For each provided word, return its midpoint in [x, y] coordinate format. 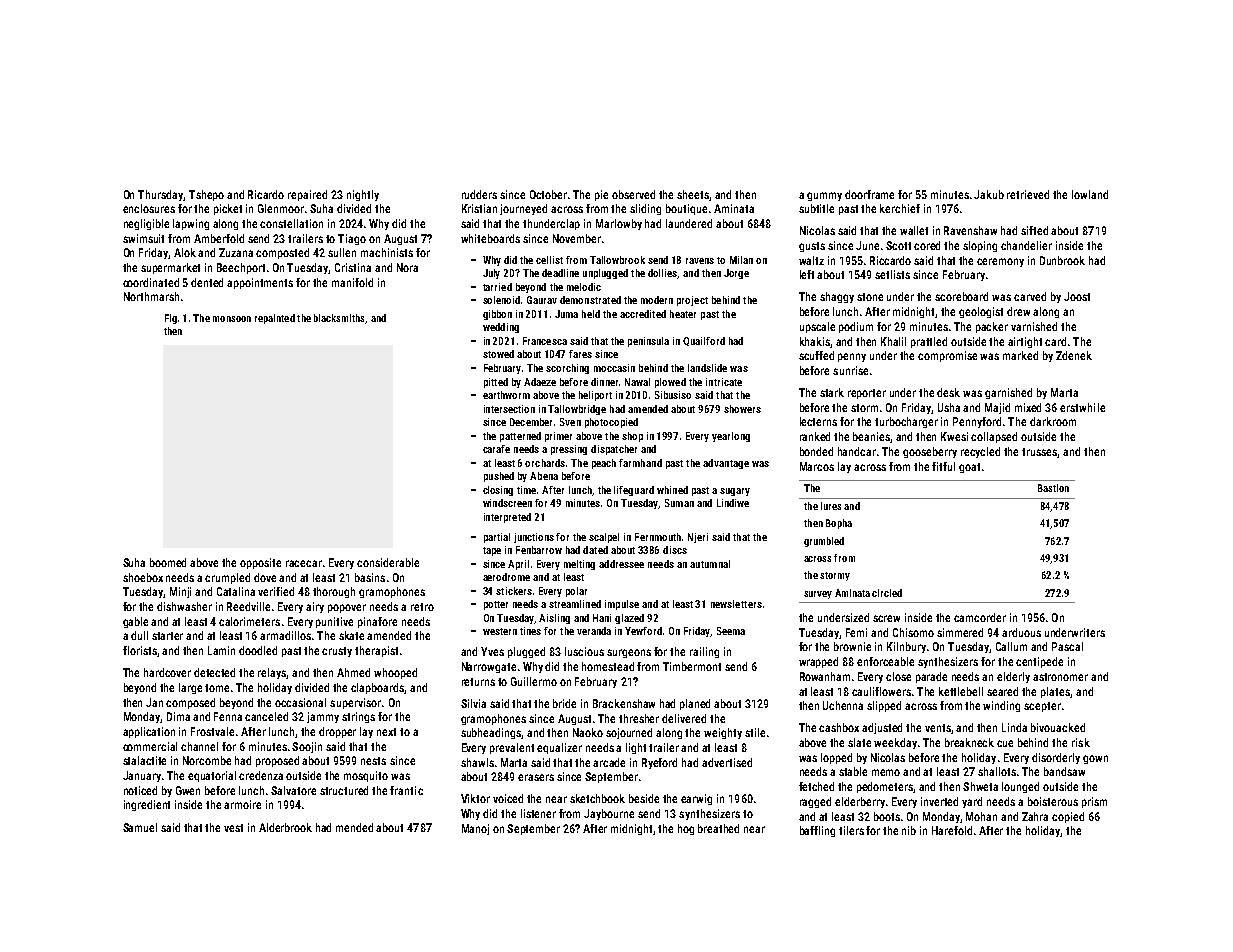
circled [887, 593]
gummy [824, 196]
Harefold [952, 830]
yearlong [731, 437]
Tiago [352, 239]
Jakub [989, 194]
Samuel [140, 827]
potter [496, 605]
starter [167, 636]
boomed [168, 562]
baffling [817, 831]
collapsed [994, 437]
